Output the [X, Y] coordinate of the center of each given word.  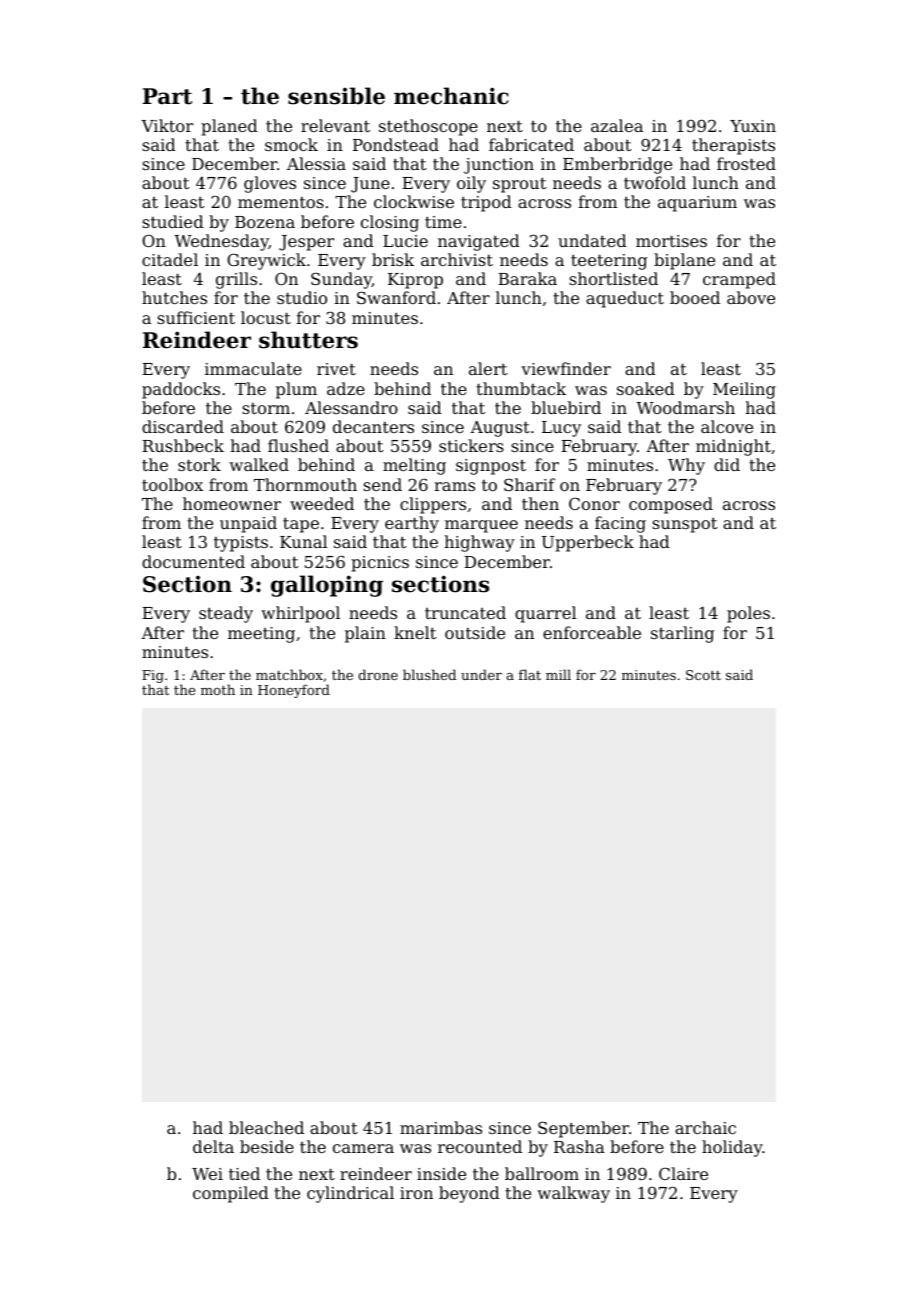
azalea [617, 125]
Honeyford [294, 691]
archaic [705, 1127]
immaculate [253, 368]
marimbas [441, 1127]
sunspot [684, 525]
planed [229, 127]
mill [558, 674]
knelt [415, 632]
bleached [266, 1127]
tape [301, 525]
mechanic [451, 96]
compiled [231, 1194]
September [583, 1129]
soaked [646, 388]
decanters [373, 426]
